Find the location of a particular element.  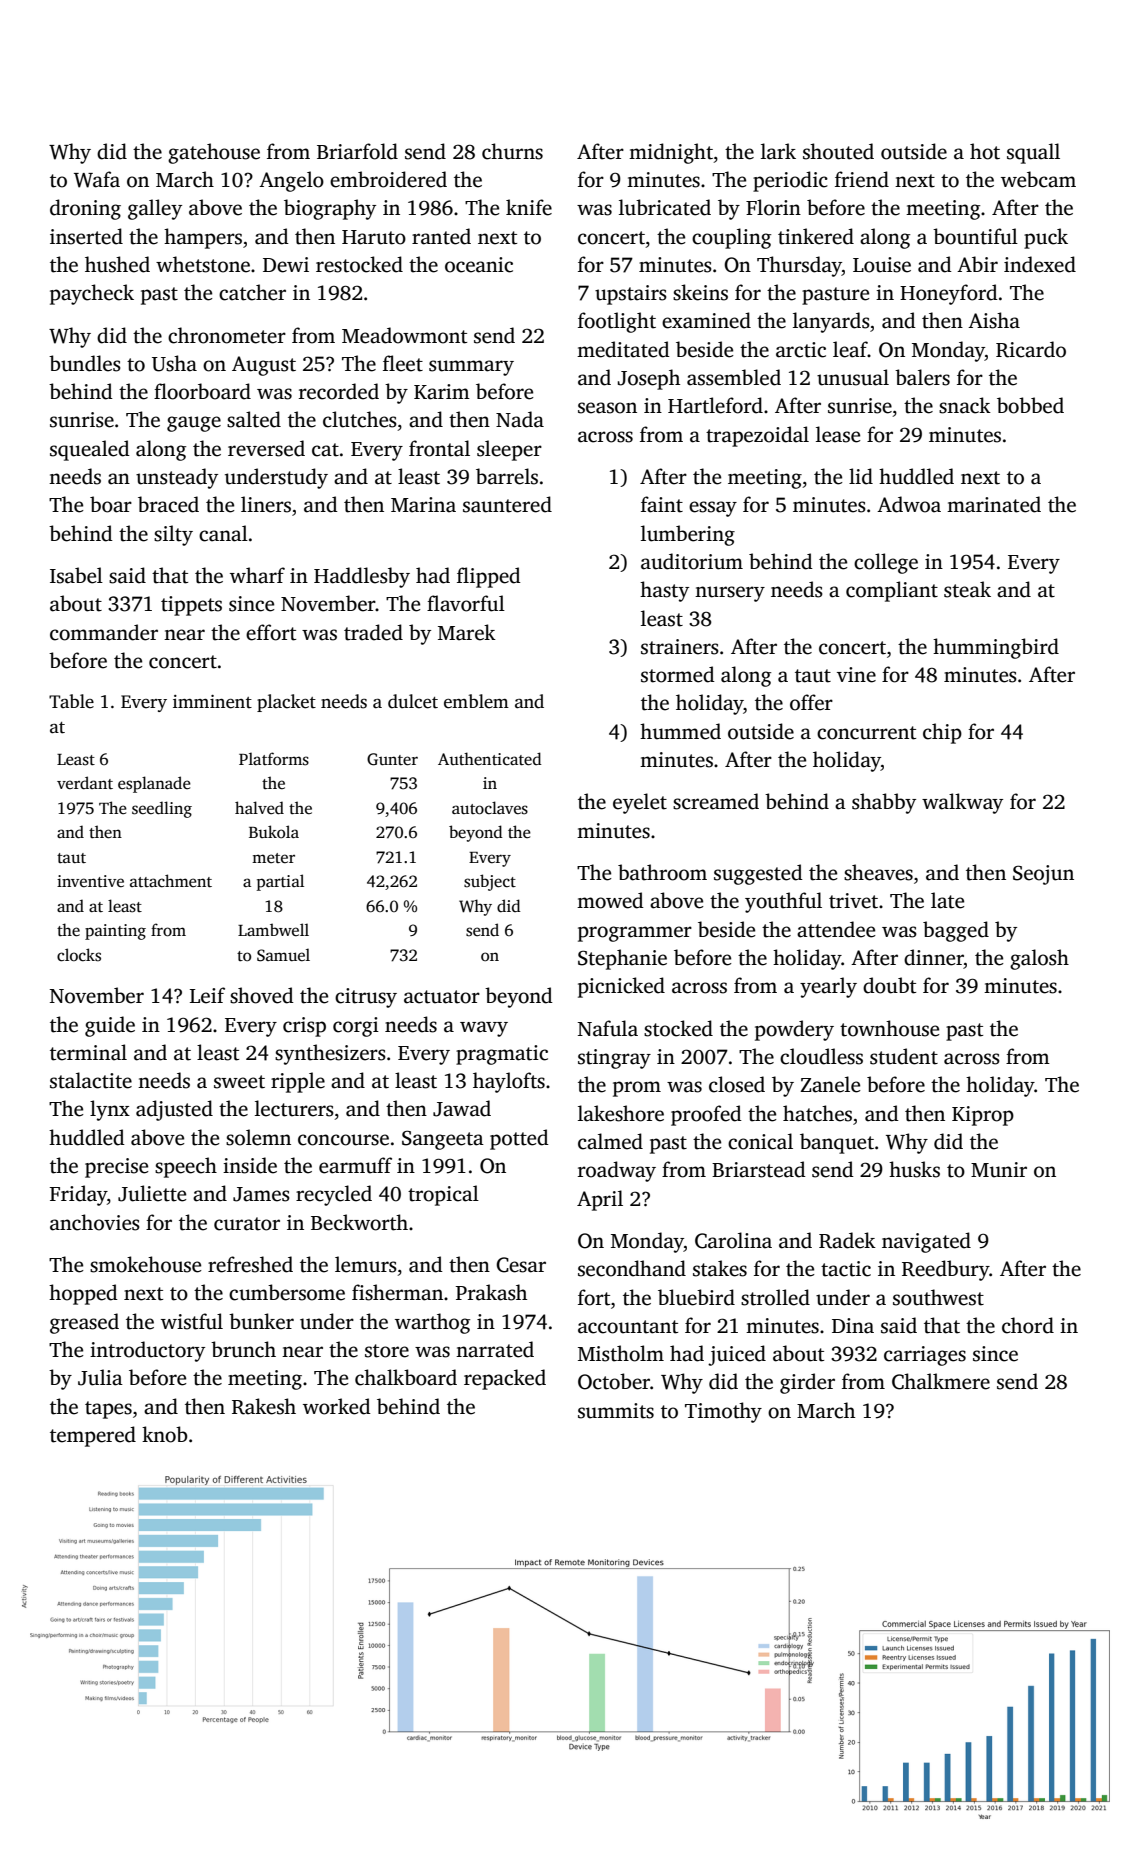

summary is located at coordinates (471, 368).
